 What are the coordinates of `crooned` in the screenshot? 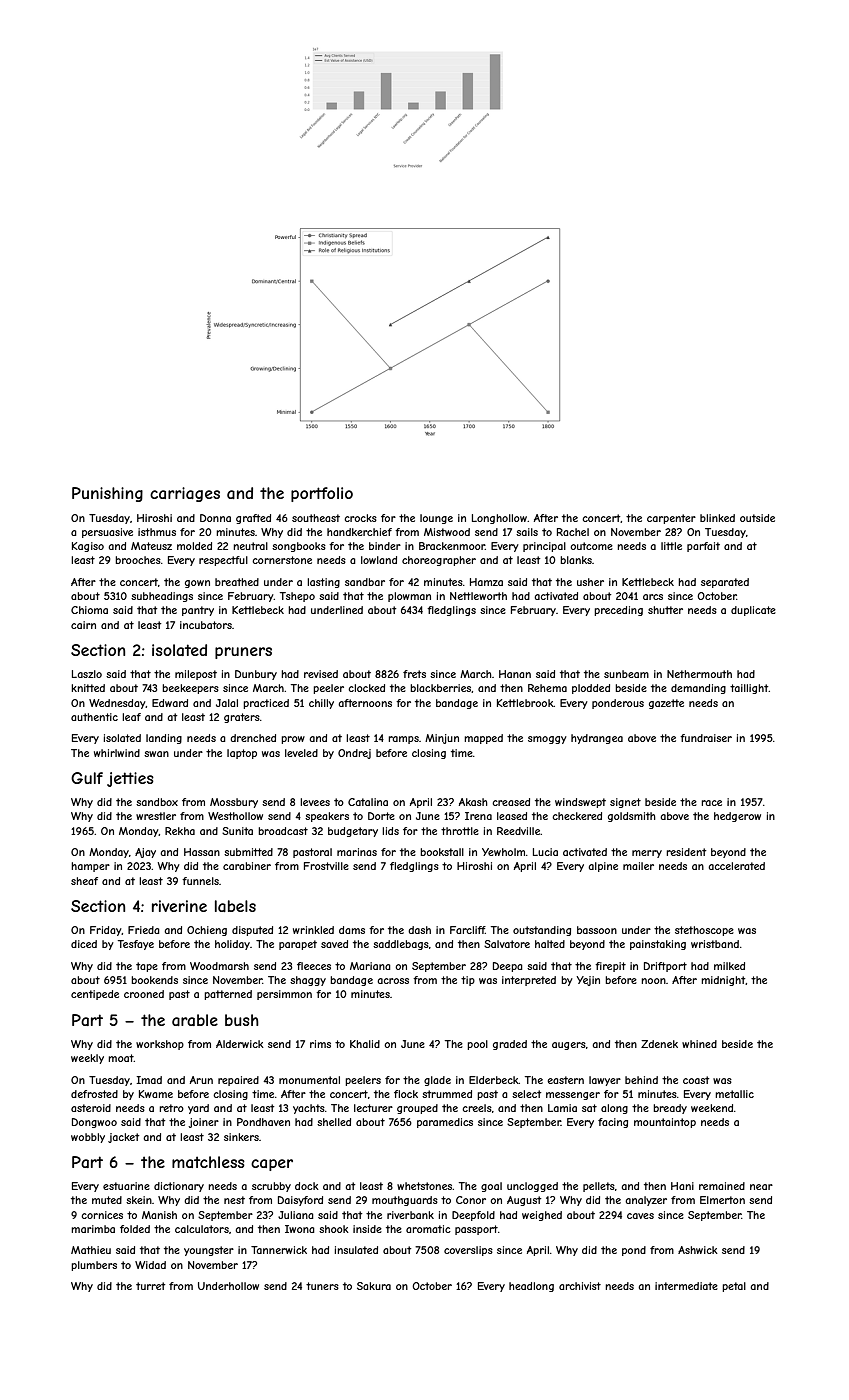 It's located at (144, 994).
